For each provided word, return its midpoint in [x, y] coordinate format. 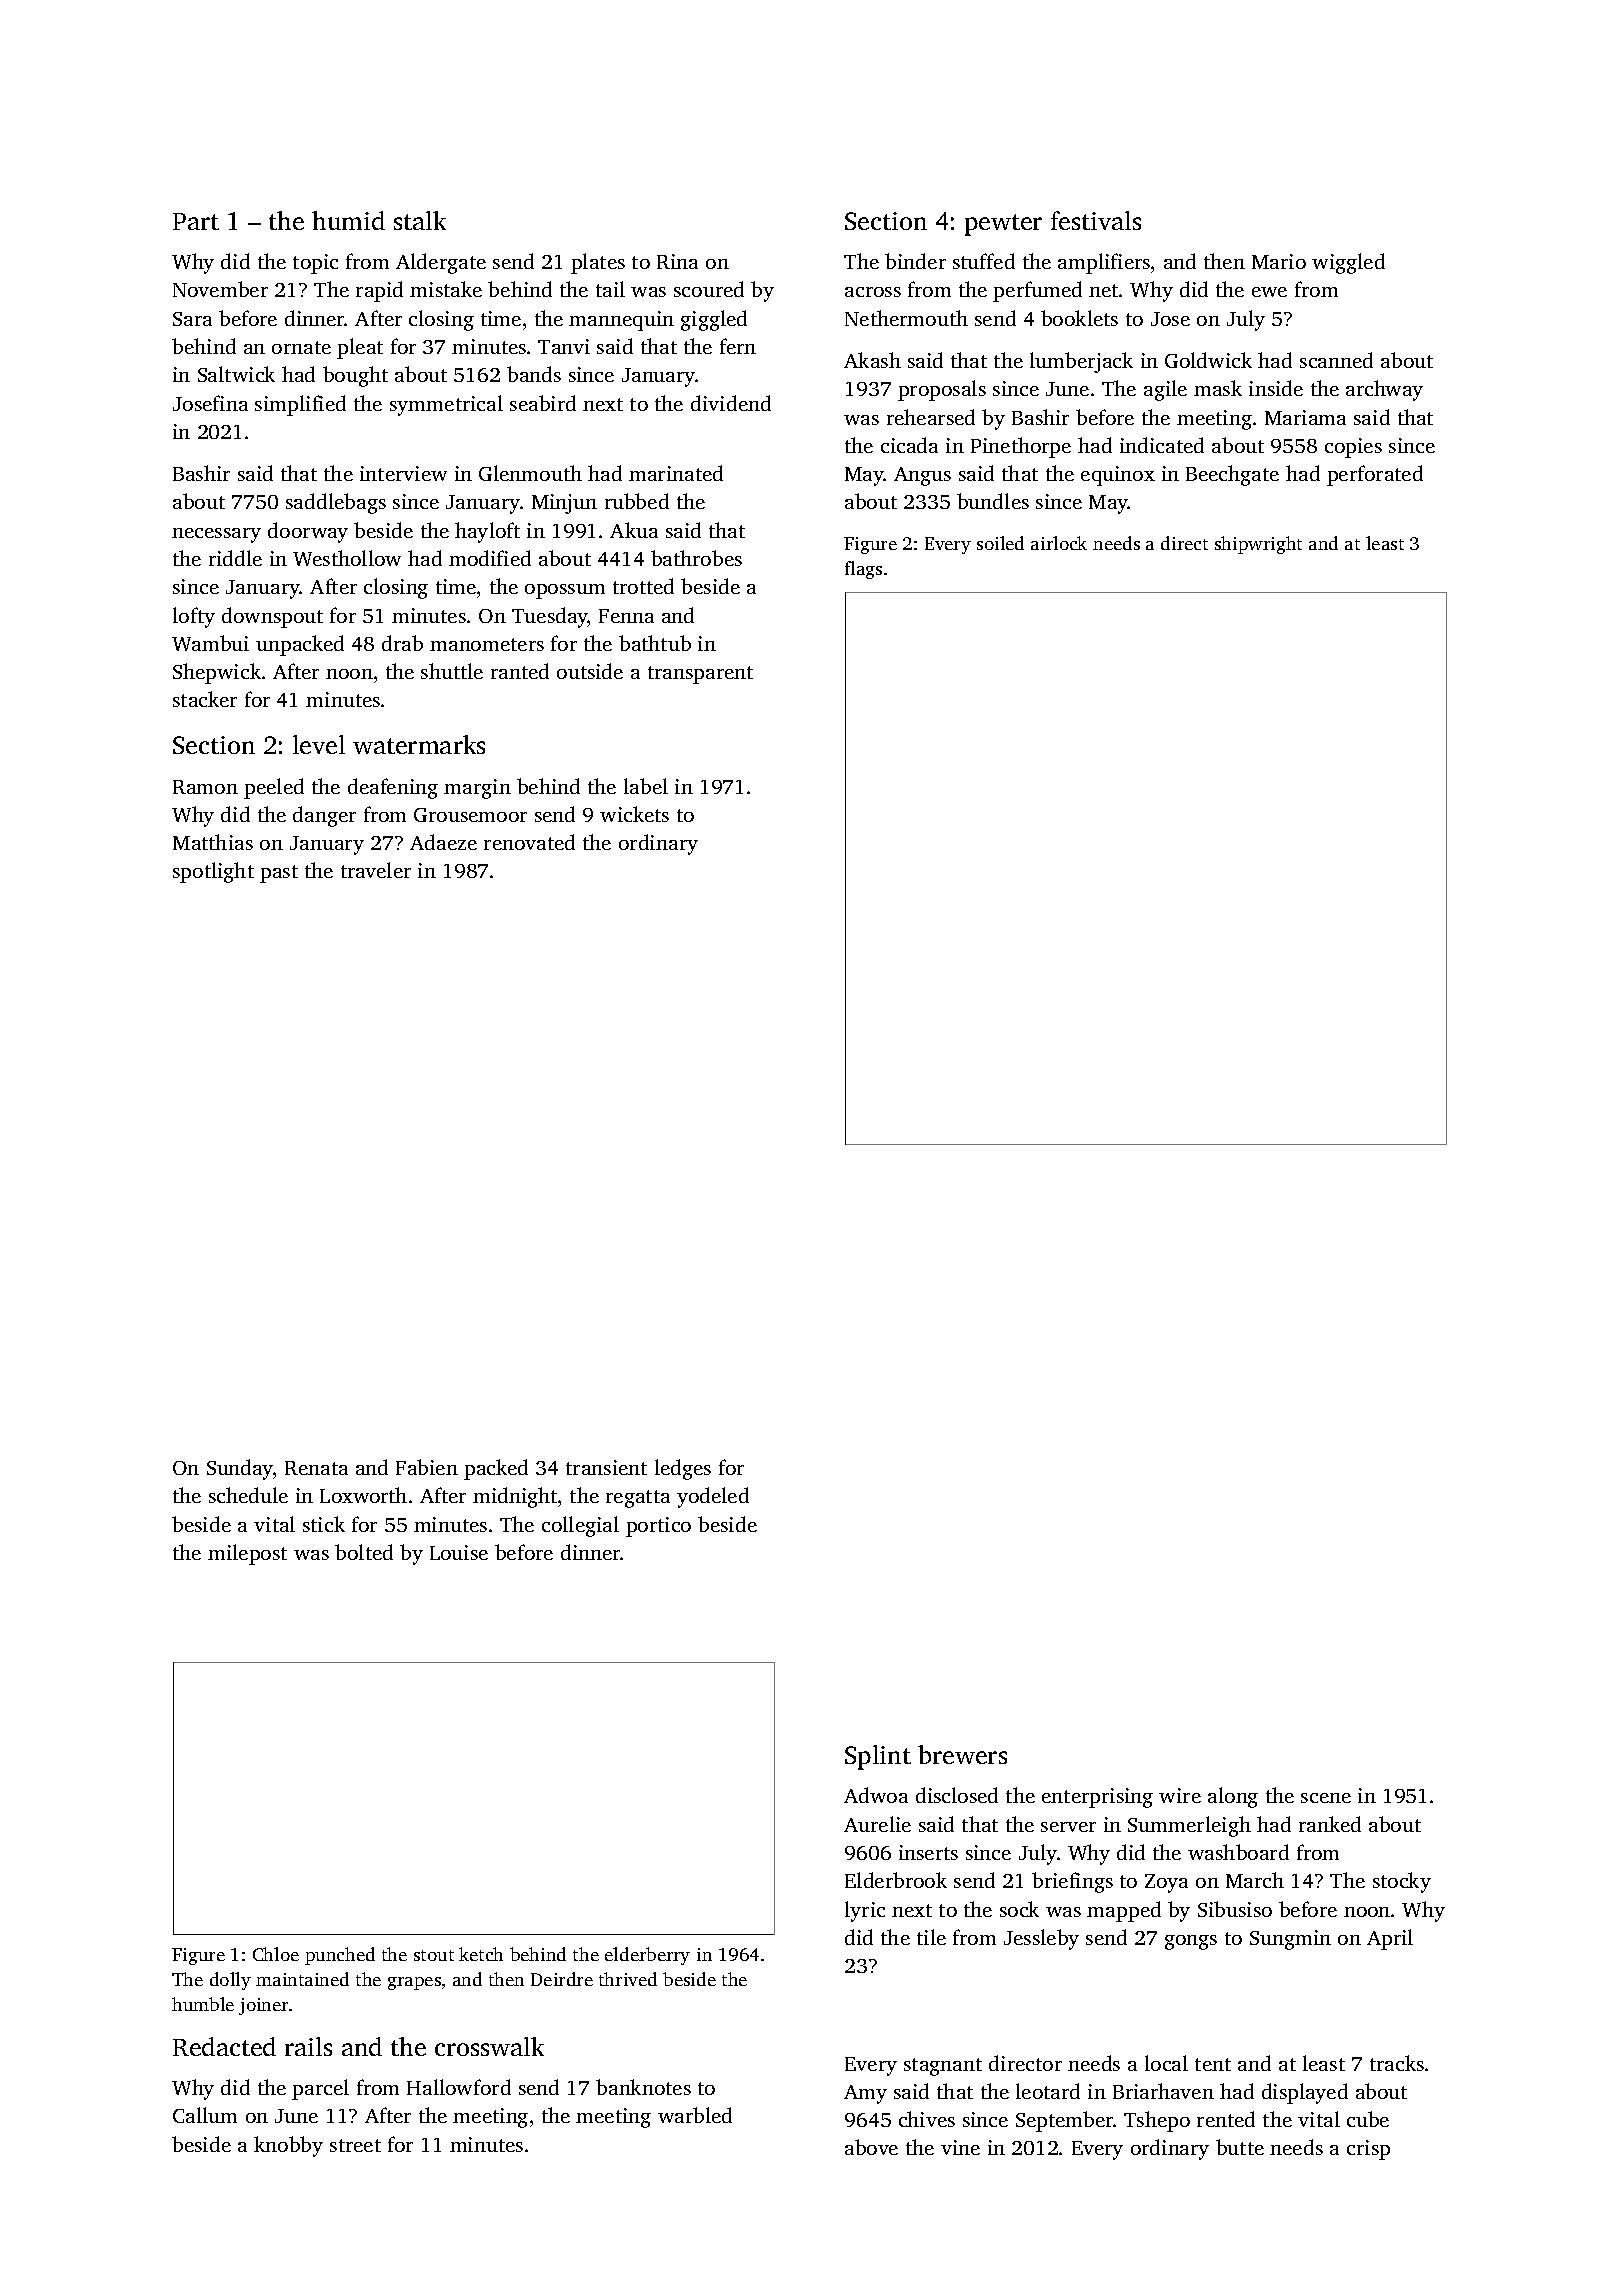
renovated [529, 842]
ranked [1330, 1824]
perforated [1375, 475]
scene [1326, 1798]
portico [658, 1527]
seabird [543, 403]
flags [863, 570]
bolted [364, 1552]
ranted [520, 671]
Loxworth [363, 1495]
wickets [634, 814]
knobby [288, 2146]
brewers [962, 1754]
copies [1353, 448]
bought [355, 376]
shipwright [1258, 545]
